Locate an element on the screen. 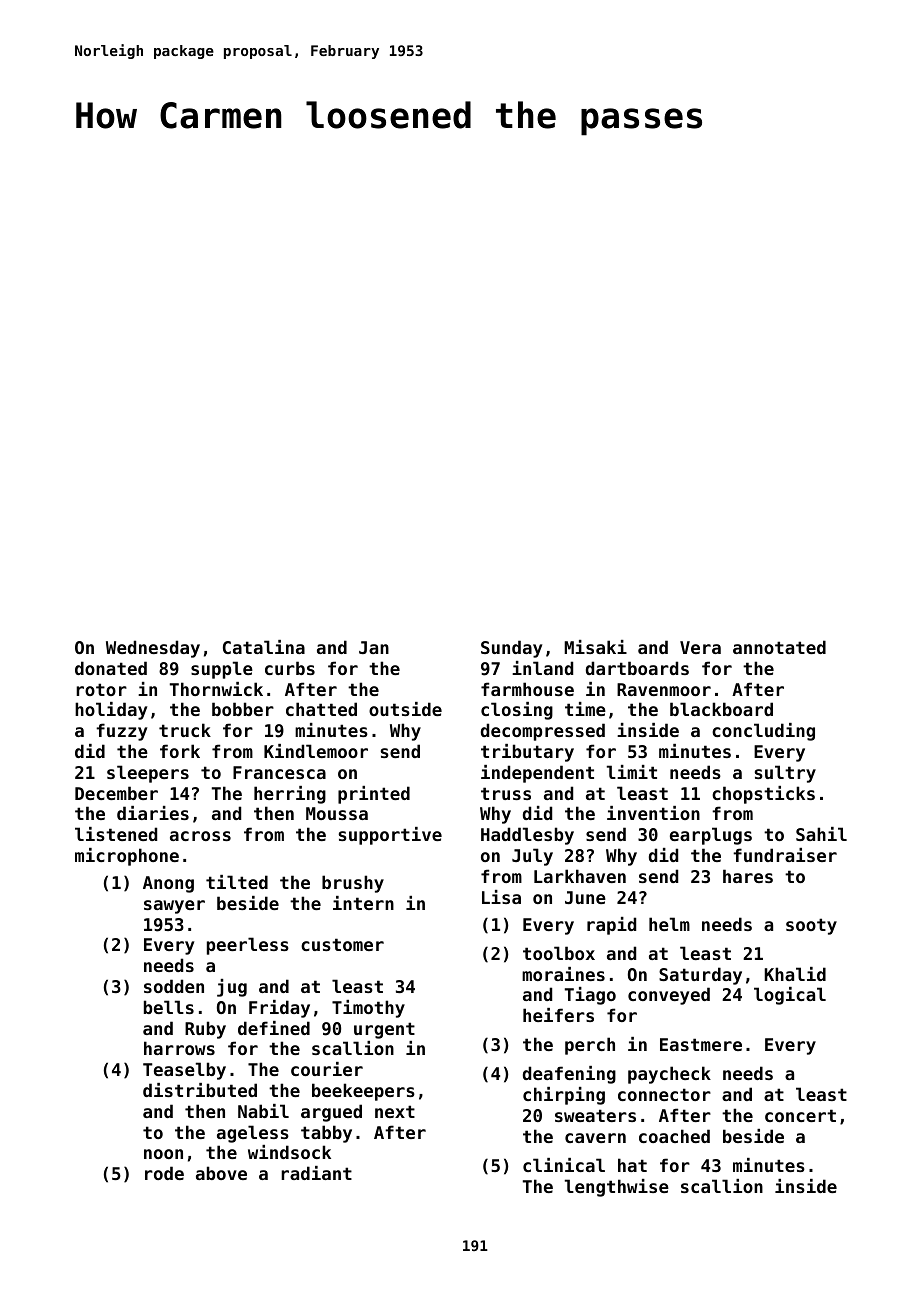 This screenshot has width=924, height=1308. Nabil is located at coordinates (263, 1111).
